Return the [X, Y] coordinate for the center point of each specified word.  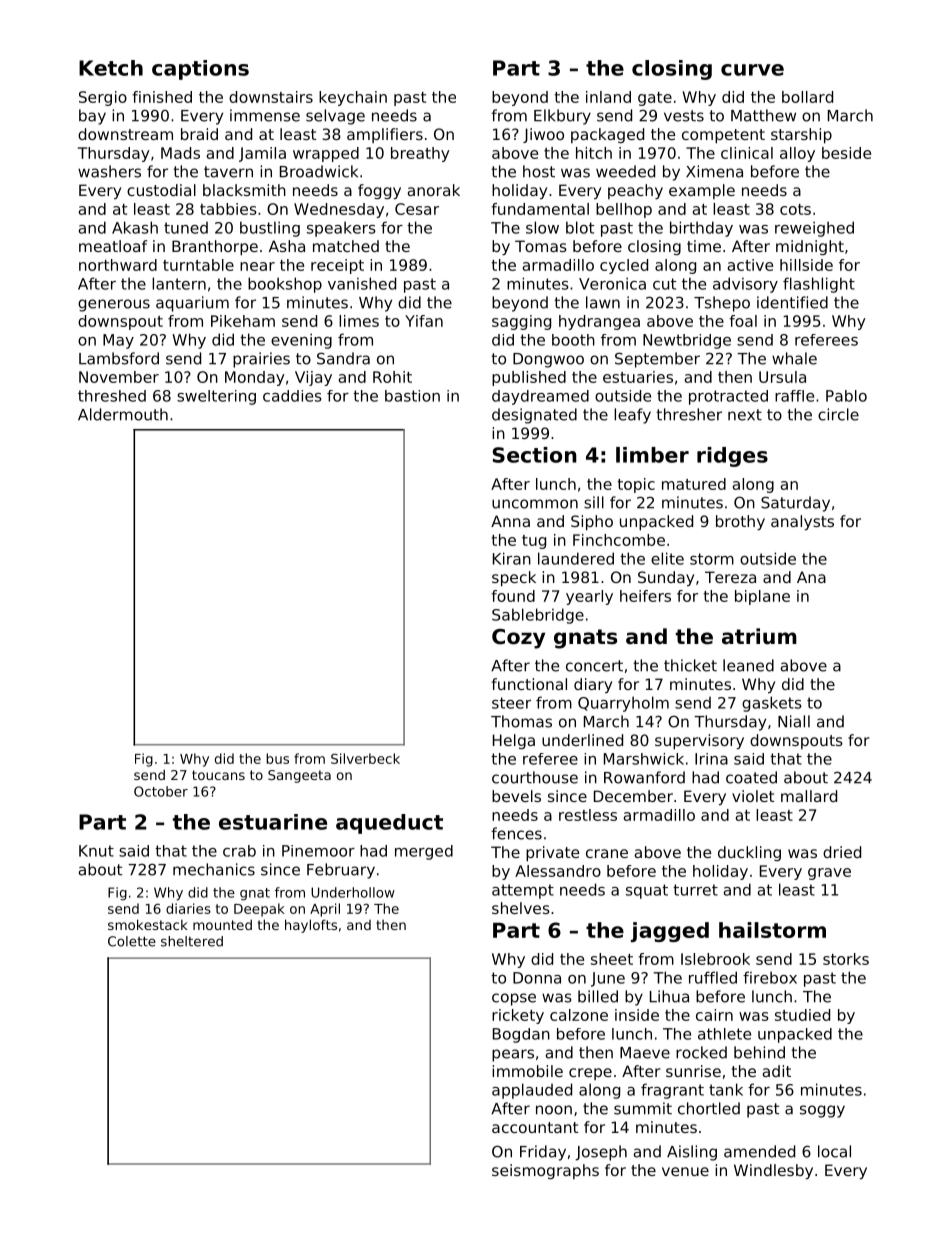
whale [794, 358]
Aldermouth [123, 414]
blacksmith [244, 190]
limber [652, 455]
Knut [96, 851]
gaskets [772, 704]
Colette [132, 941]
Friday [543, 1153]
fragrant [672, 1091]
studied [802, 1015]
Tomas [541, 246]
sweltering [216, 397]
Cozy [518, 639]
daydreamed [540, 397]
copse [514, 999]
